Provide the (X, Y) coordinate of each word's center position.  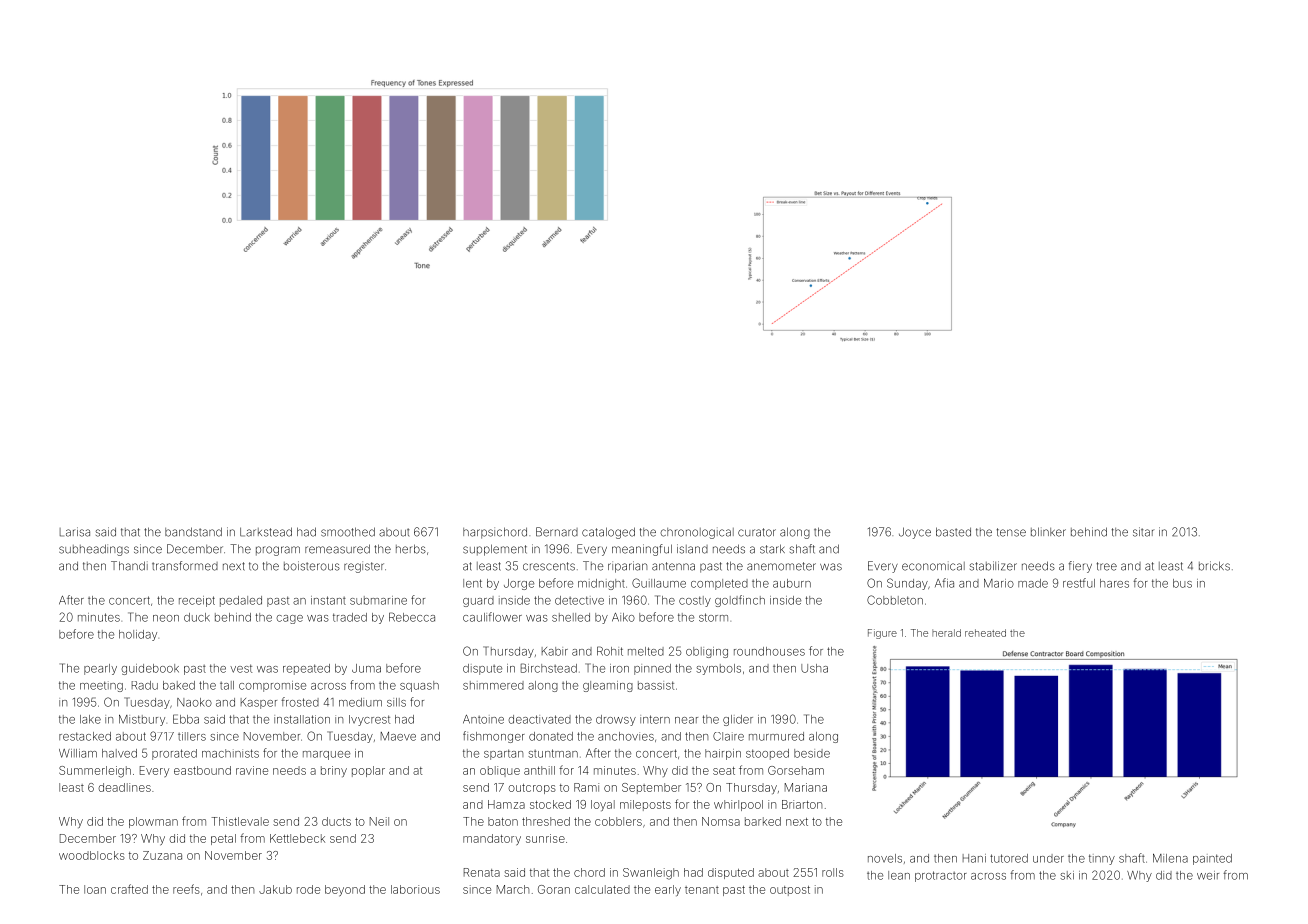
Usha (814, 668)
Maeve (398, 736)
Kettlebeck (297, 838)
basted (953, 532)
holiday (138, 635)
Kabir (555, 651)
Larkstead (266, 532)
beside (812, 753)
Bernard (557, 532)
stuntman (553, 753)
